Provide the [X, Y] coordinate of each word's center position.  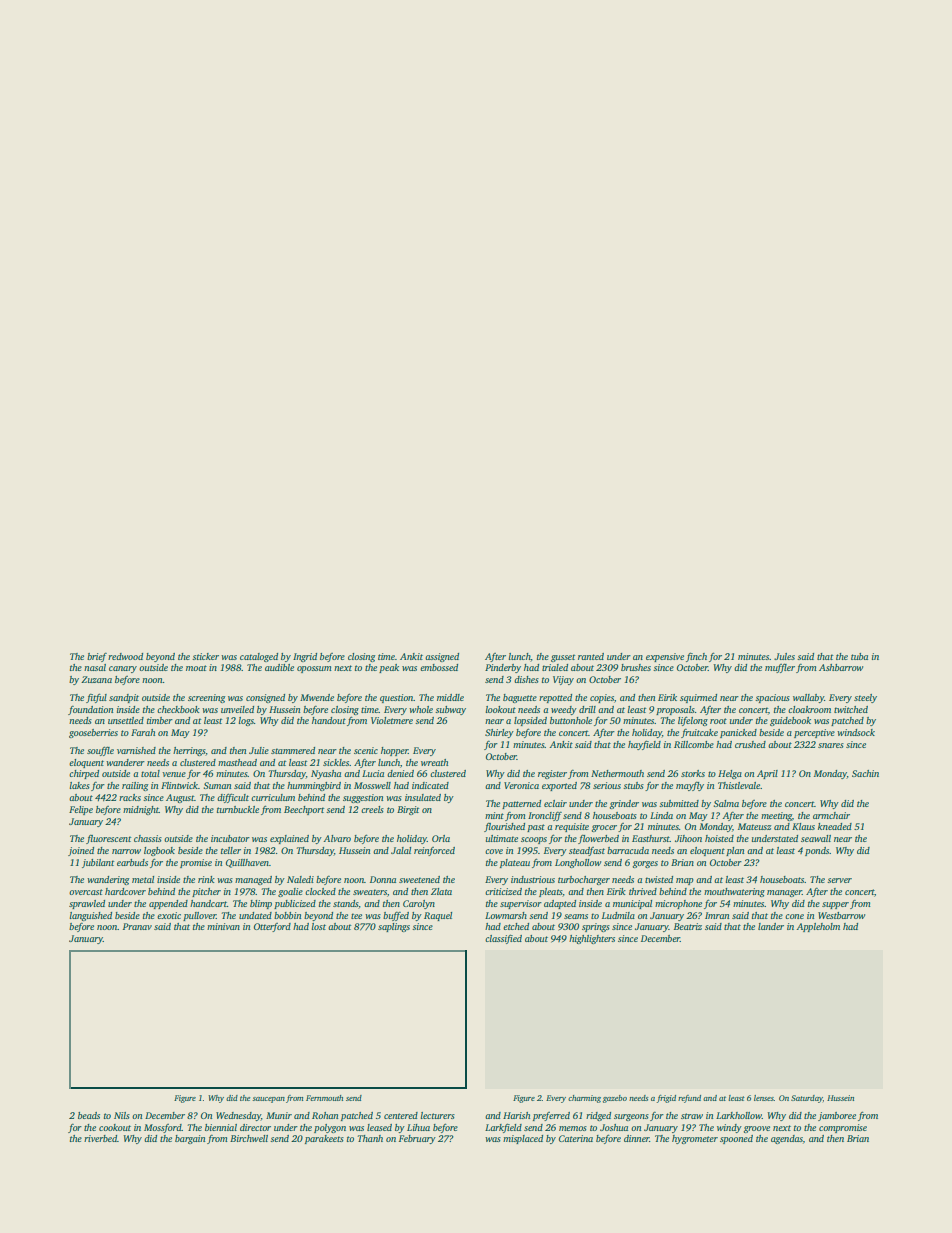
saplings [394, 927]
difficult [233, 798]
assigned [442, 657]
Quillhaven [247, 863]
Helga [730, 774]
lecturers [438, 1115]
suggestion [363, 798]
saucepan [269, 1100]
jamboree [837, 1116]
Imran [717, 915]
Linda [661, 815]
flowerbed [598, 839]
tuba [859, 656]
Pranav [137, 926]
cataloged [259, 657]
